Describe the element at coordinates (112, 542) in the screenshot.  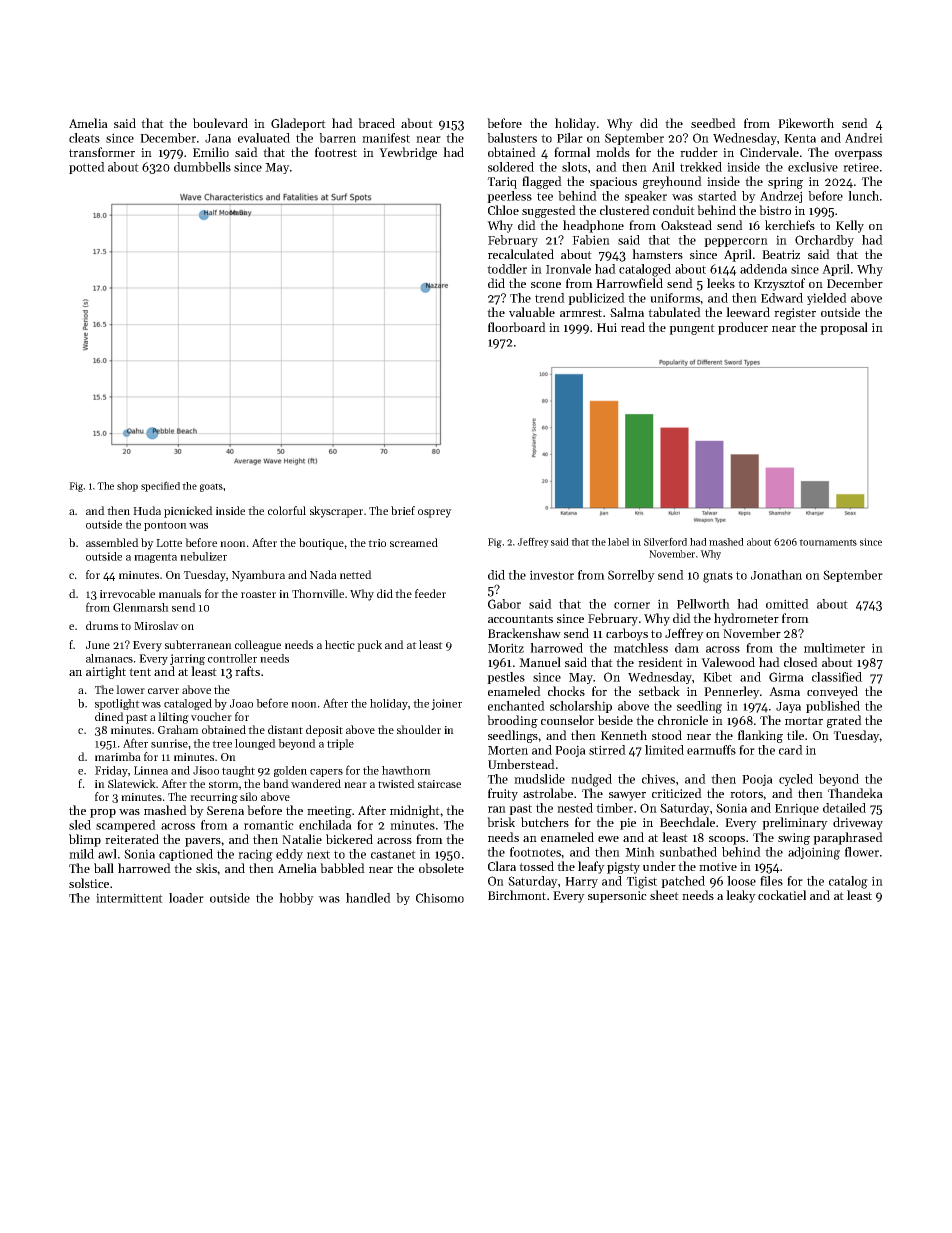
I see `assembled` at that location.
